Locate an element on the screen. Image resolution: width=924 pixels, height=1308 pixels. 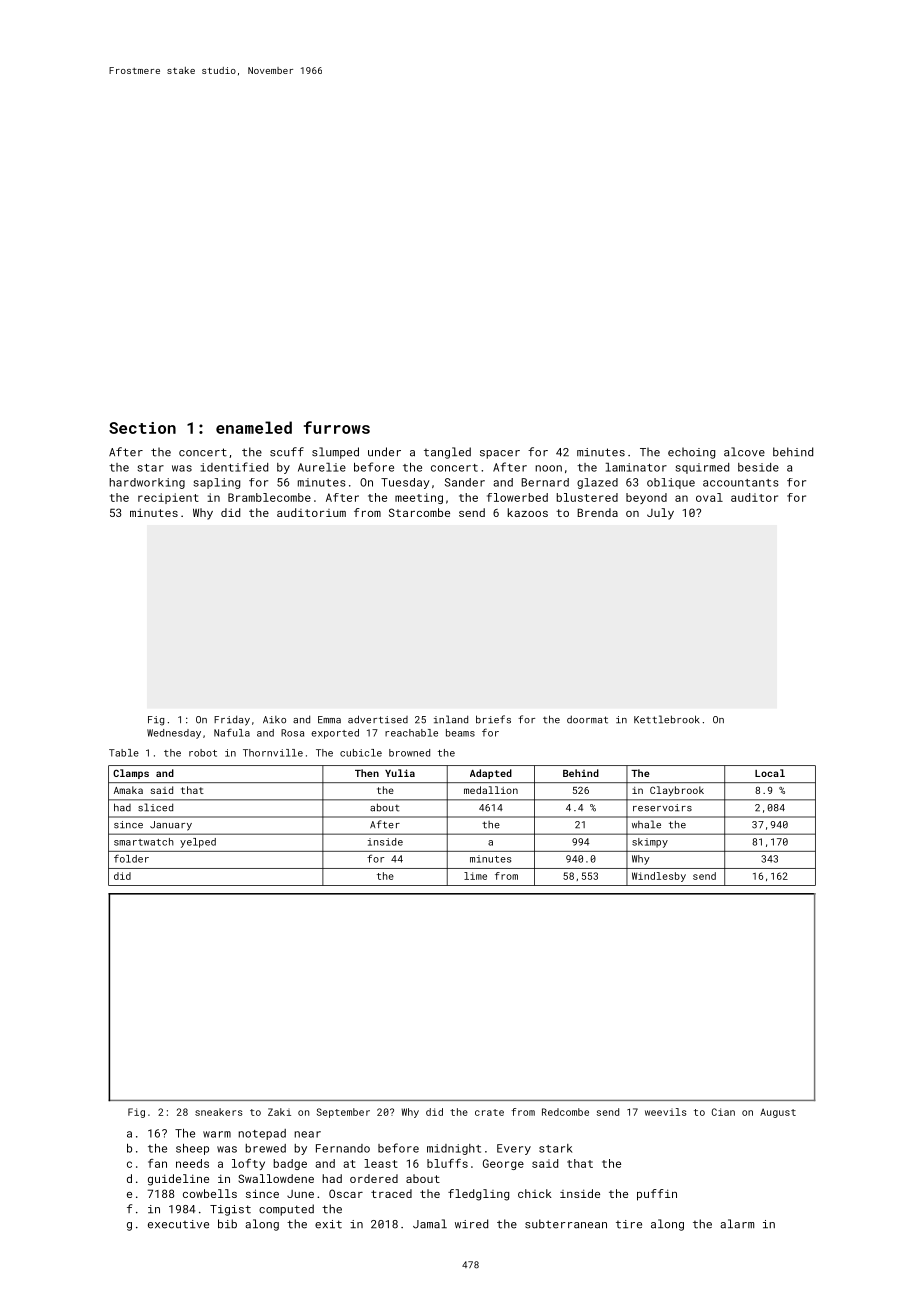
spacer is located at coordinates (500, 454).
